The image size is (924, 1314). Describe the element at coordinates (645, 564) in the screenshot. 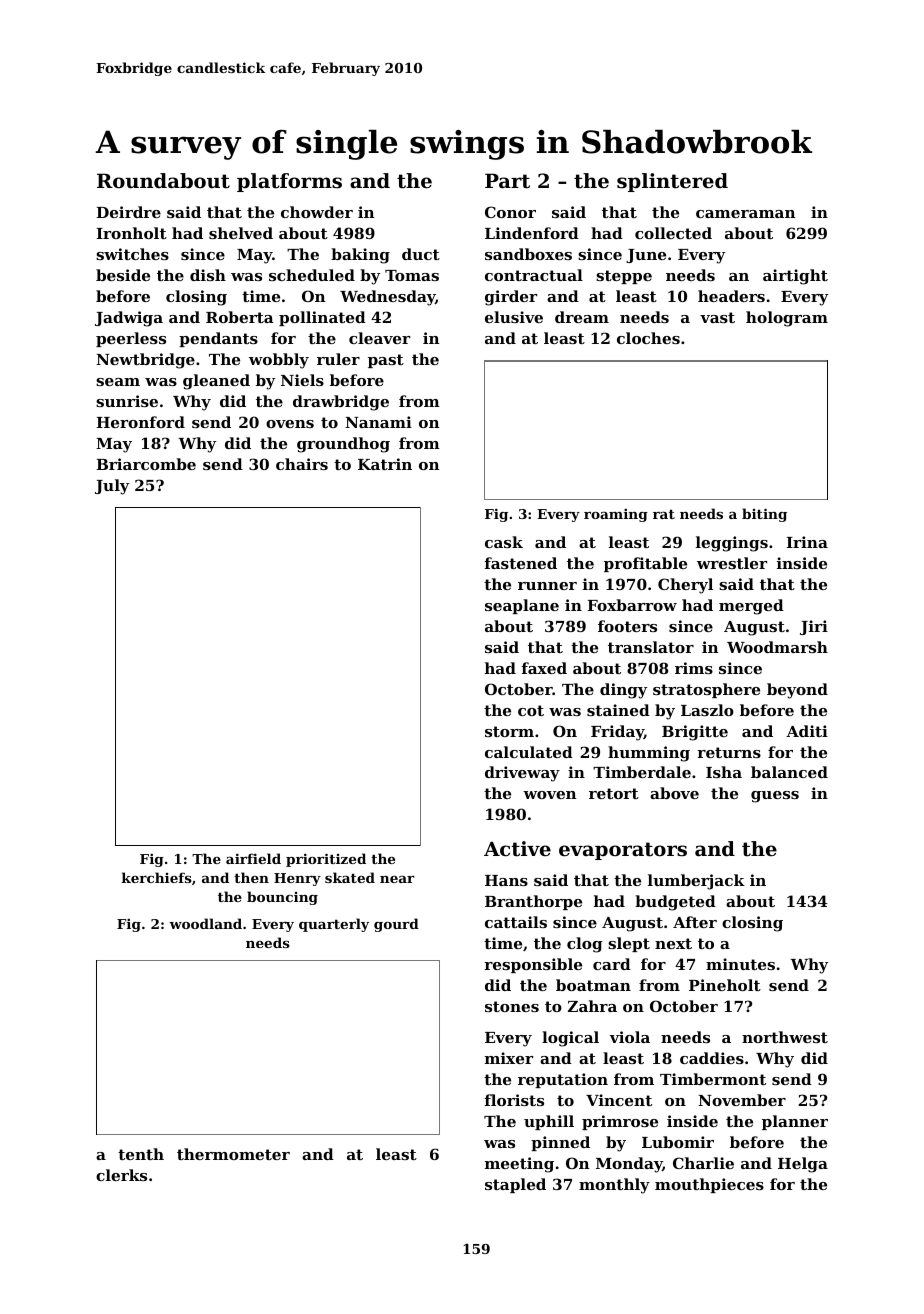

I see `profitable` at that location.
